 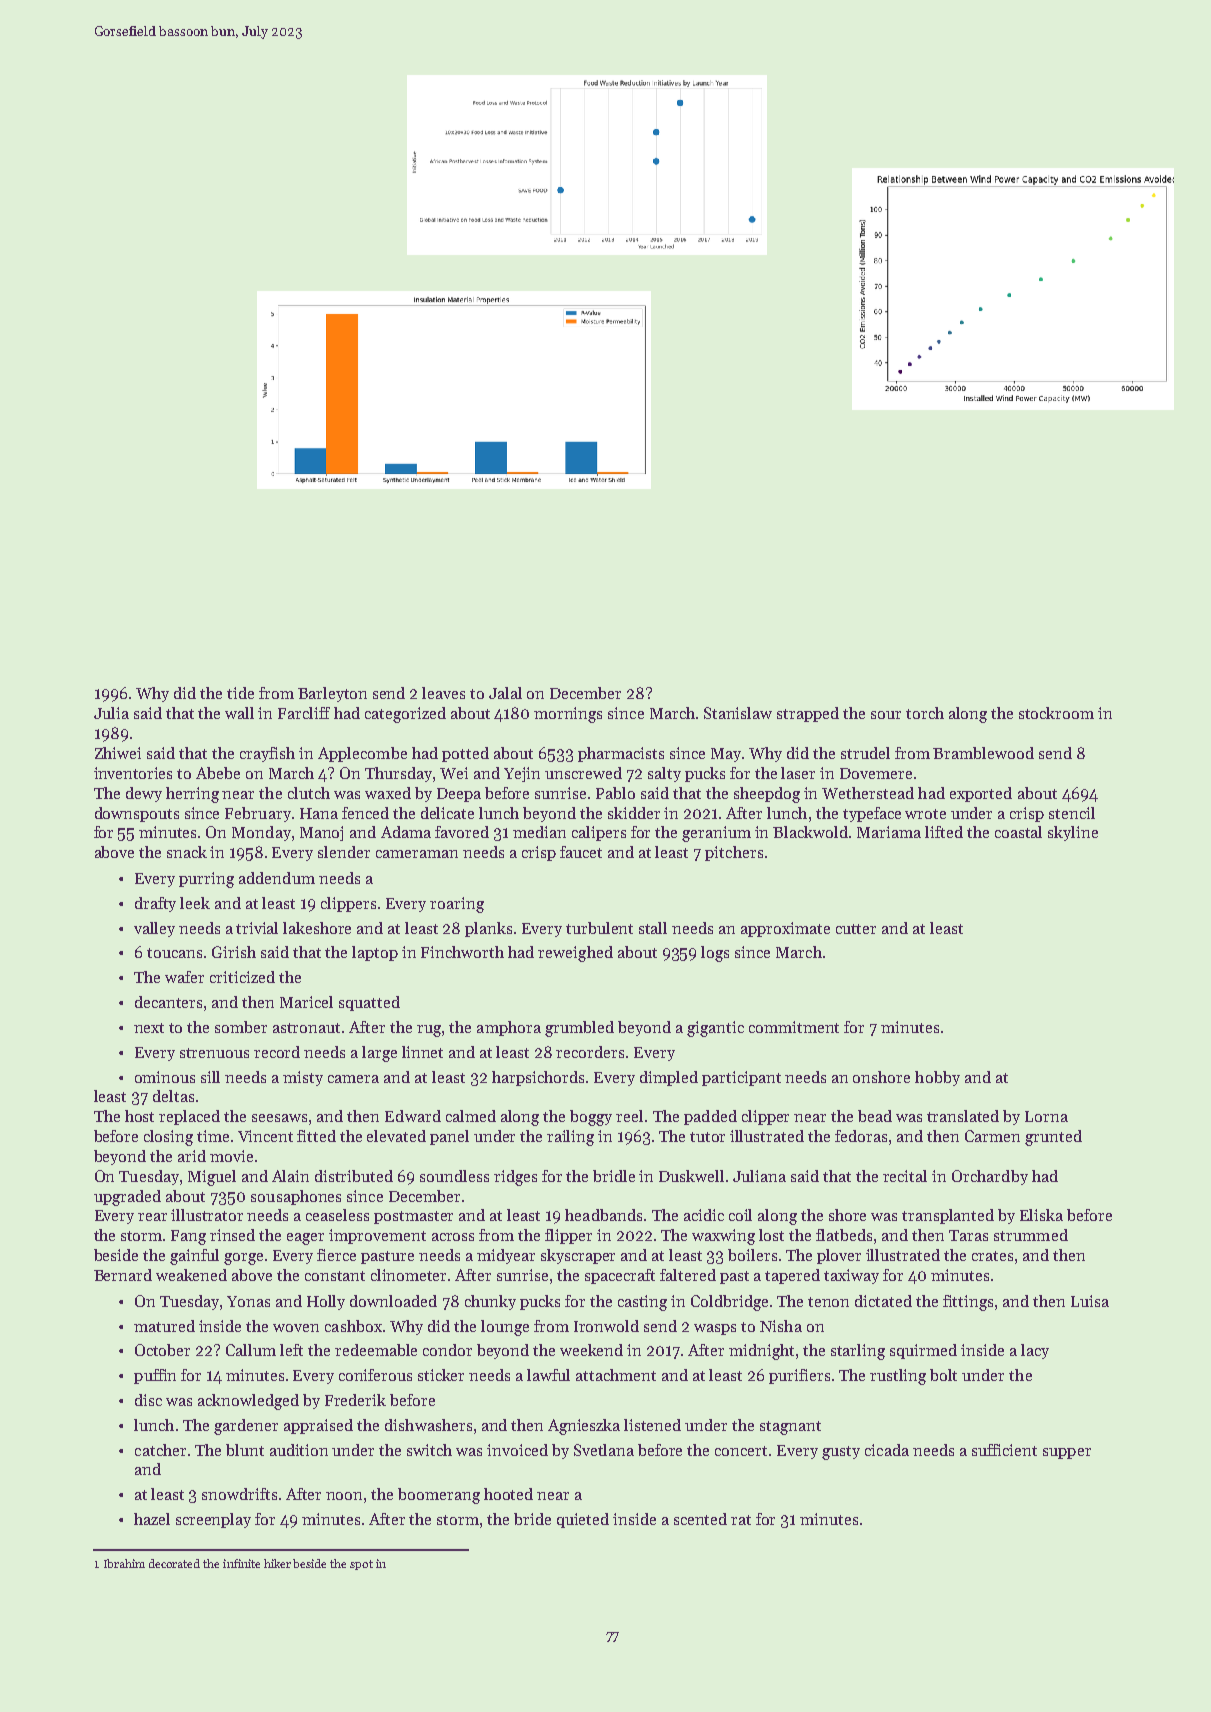 What do you see at coordinates (925, 713) in the screenshot?
I see `torch` at bounding box center [925, 713].
